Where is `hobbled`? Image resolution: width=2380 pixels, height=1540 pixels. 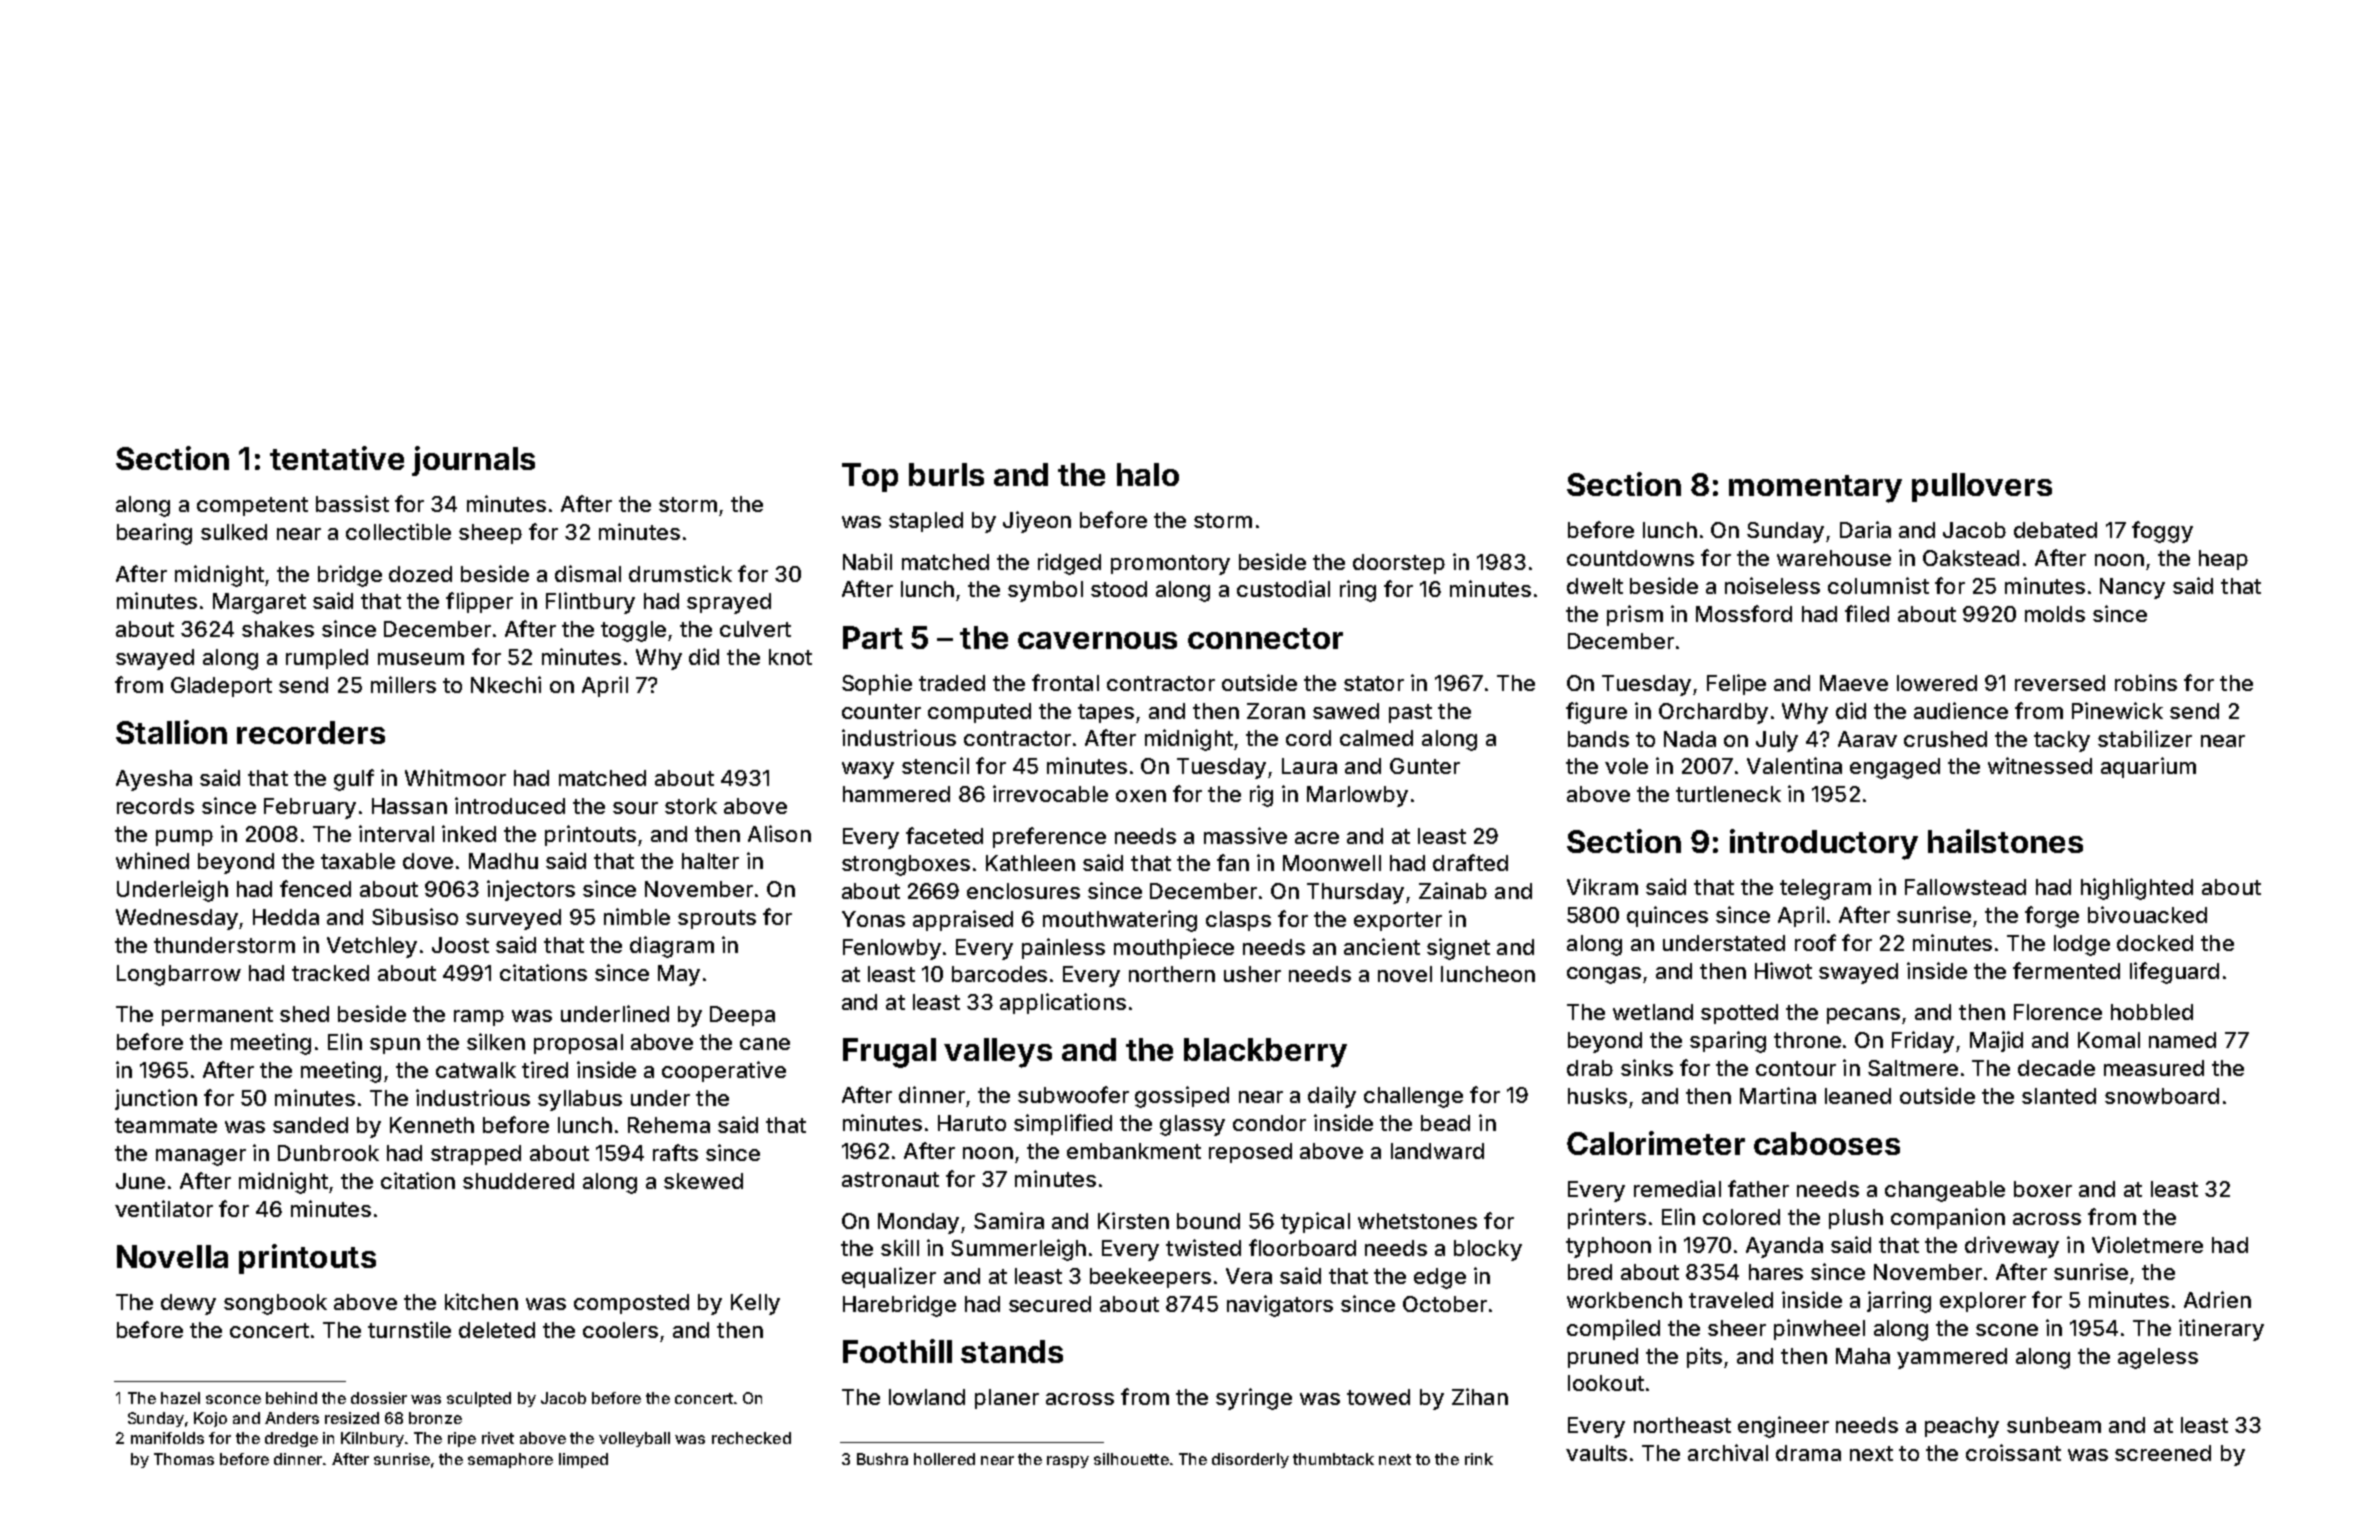
hobbled is located at coordinates (2152, 1012).
